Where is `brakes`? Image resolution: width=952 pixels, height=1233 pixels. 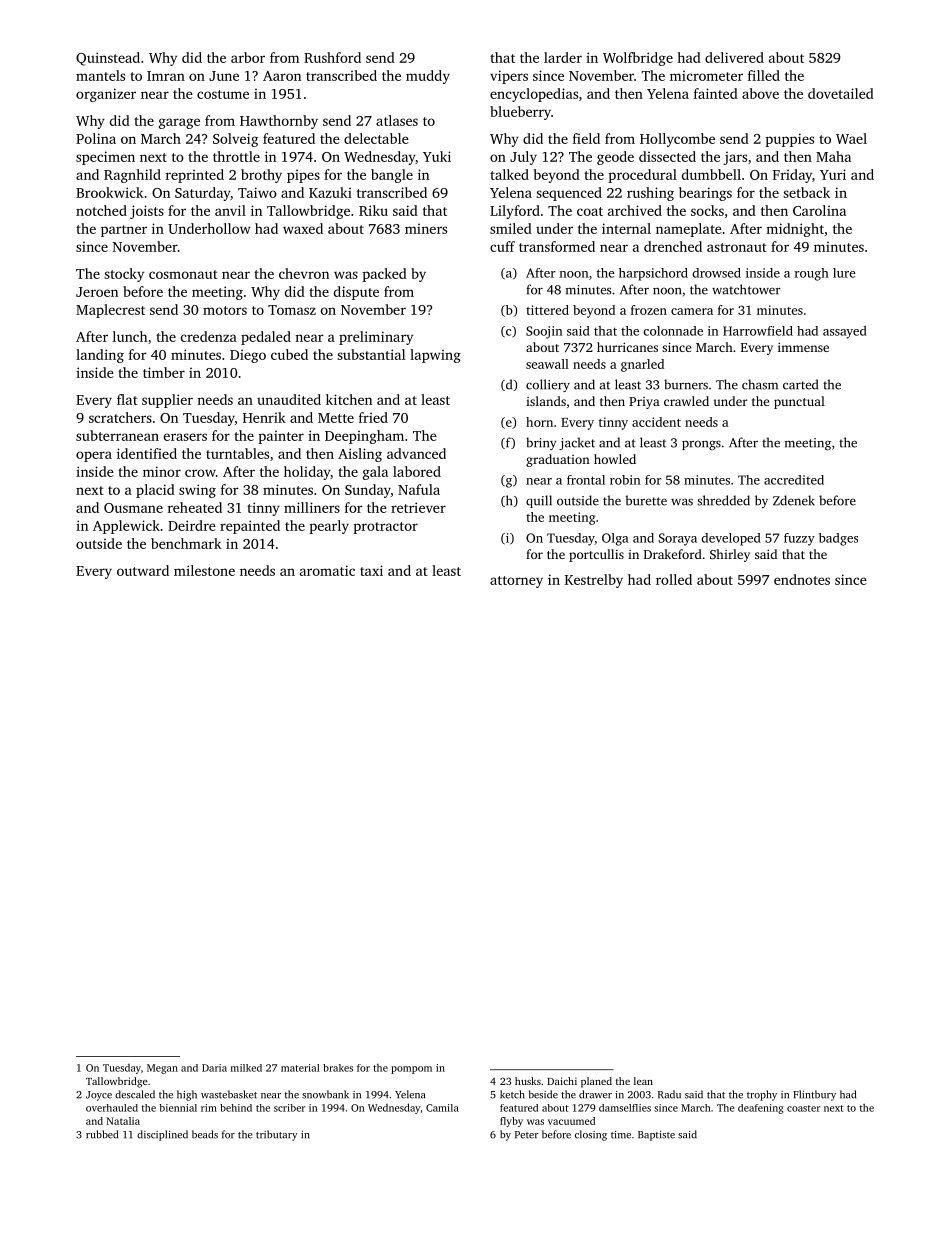
brakes is located at coordinates (338, 1068).
